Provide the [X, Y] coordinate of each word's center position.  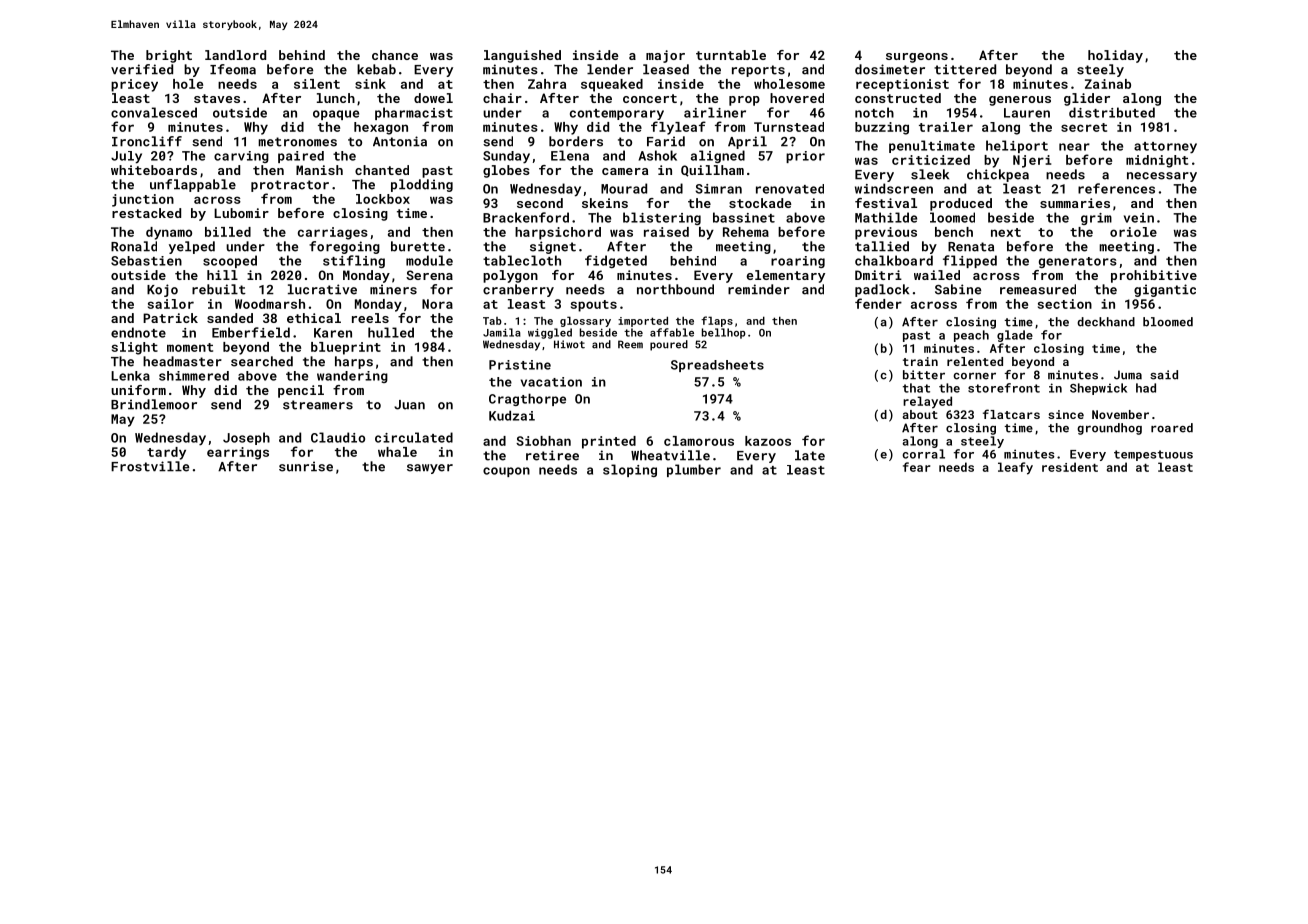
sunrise [306, 466]
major [665, 56]
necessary [1162, 177]
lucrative [322, 289]
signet [553, 247]
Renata [971, 247]
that [916, 388]
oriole [1133, 232]
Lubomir [241, 213]
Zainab [1108, 84]
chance [395, 55]
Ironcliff [147, 141]
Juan [409, 405]
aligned [718, 156]
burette [418, 246]
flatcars [1011, 414]
